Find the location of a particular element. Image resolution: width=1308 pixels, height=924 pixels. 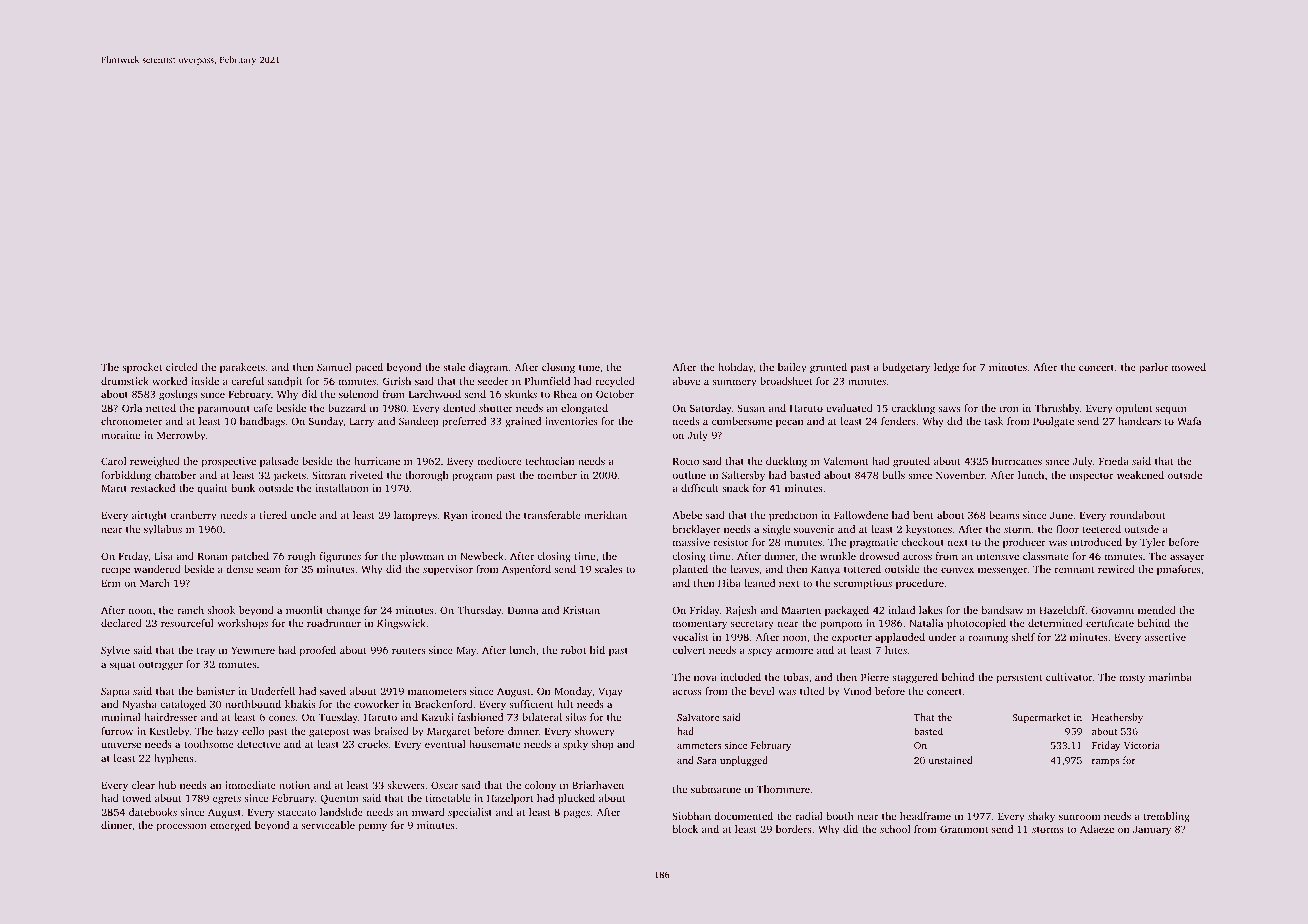

bulls is located at coordinates (893, 475).
